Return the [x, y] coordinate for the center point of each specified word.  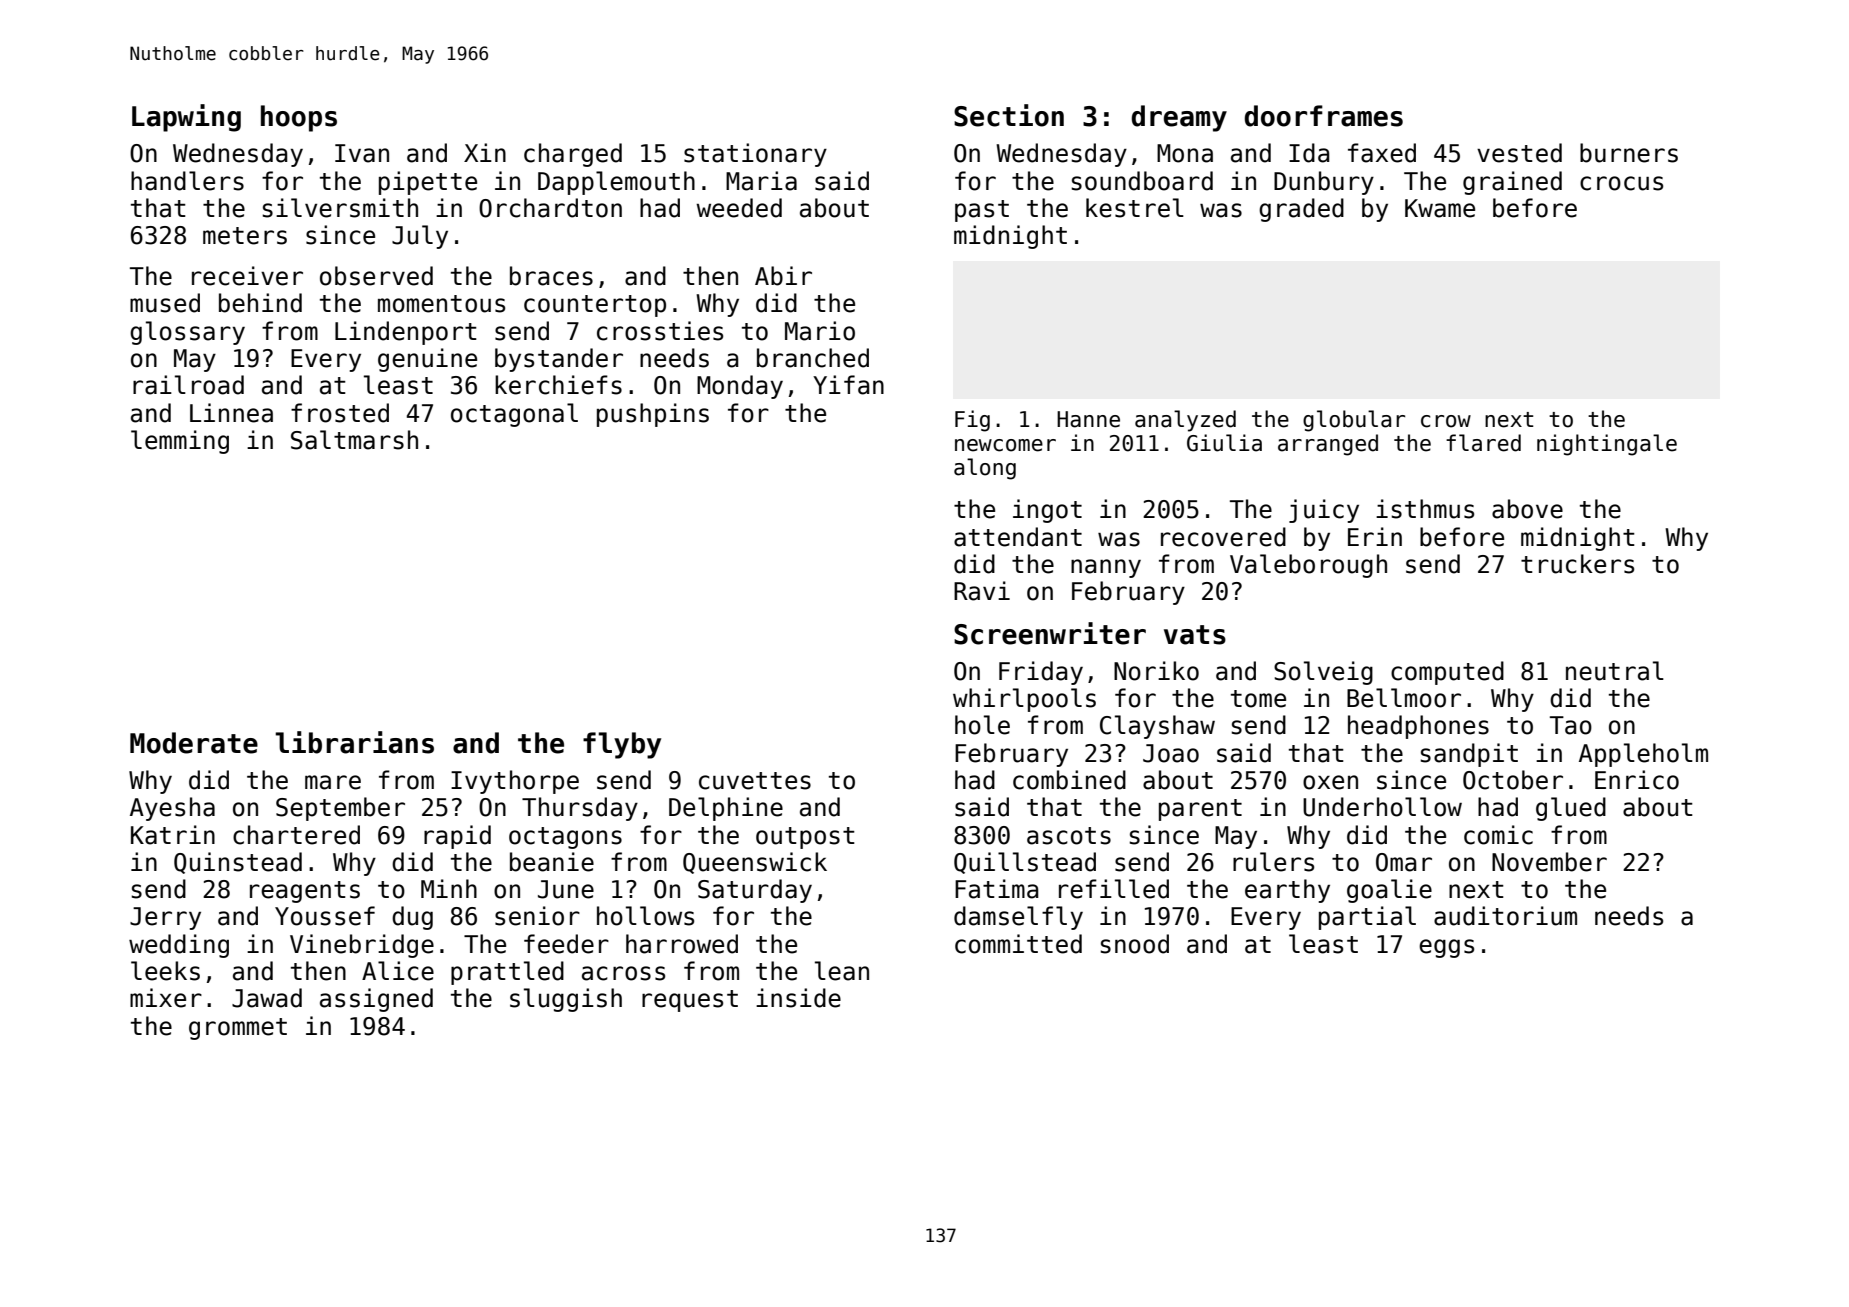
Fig [972, 421]
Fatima [997, 889]
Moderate [194, 743]
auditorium [1505, 916]
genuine [427, 360]
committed [1018, 944]
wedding [179, 946]
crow [1446, 421]
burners [1629, 153]
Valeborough [1308, 566]
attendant [1018, 537]
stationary [755, 155]
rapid [457, 837]
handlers [187, 181]
